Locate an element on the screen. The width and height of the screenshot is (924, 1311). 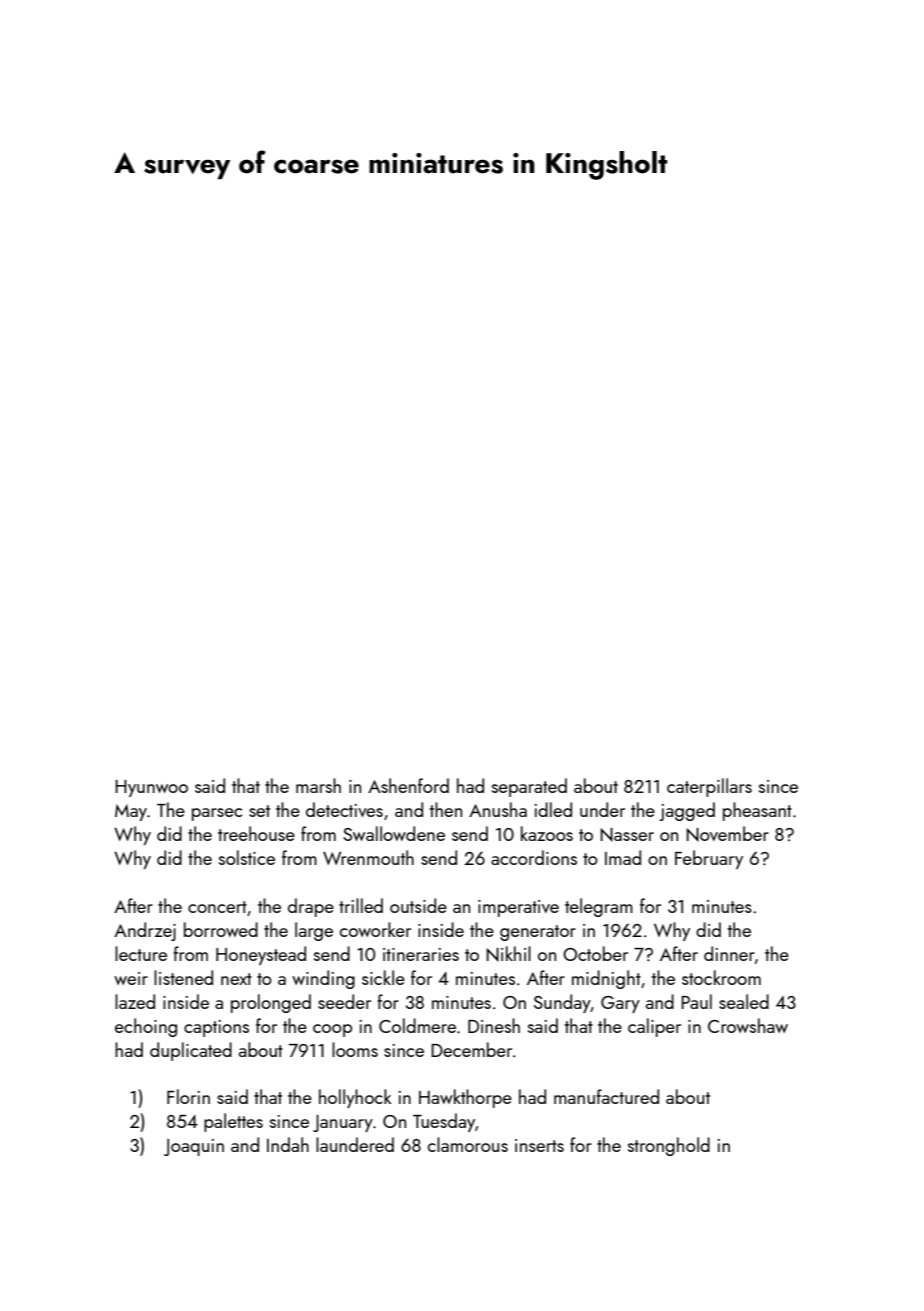
Joaquin is located at coordinates (194, 1147).
